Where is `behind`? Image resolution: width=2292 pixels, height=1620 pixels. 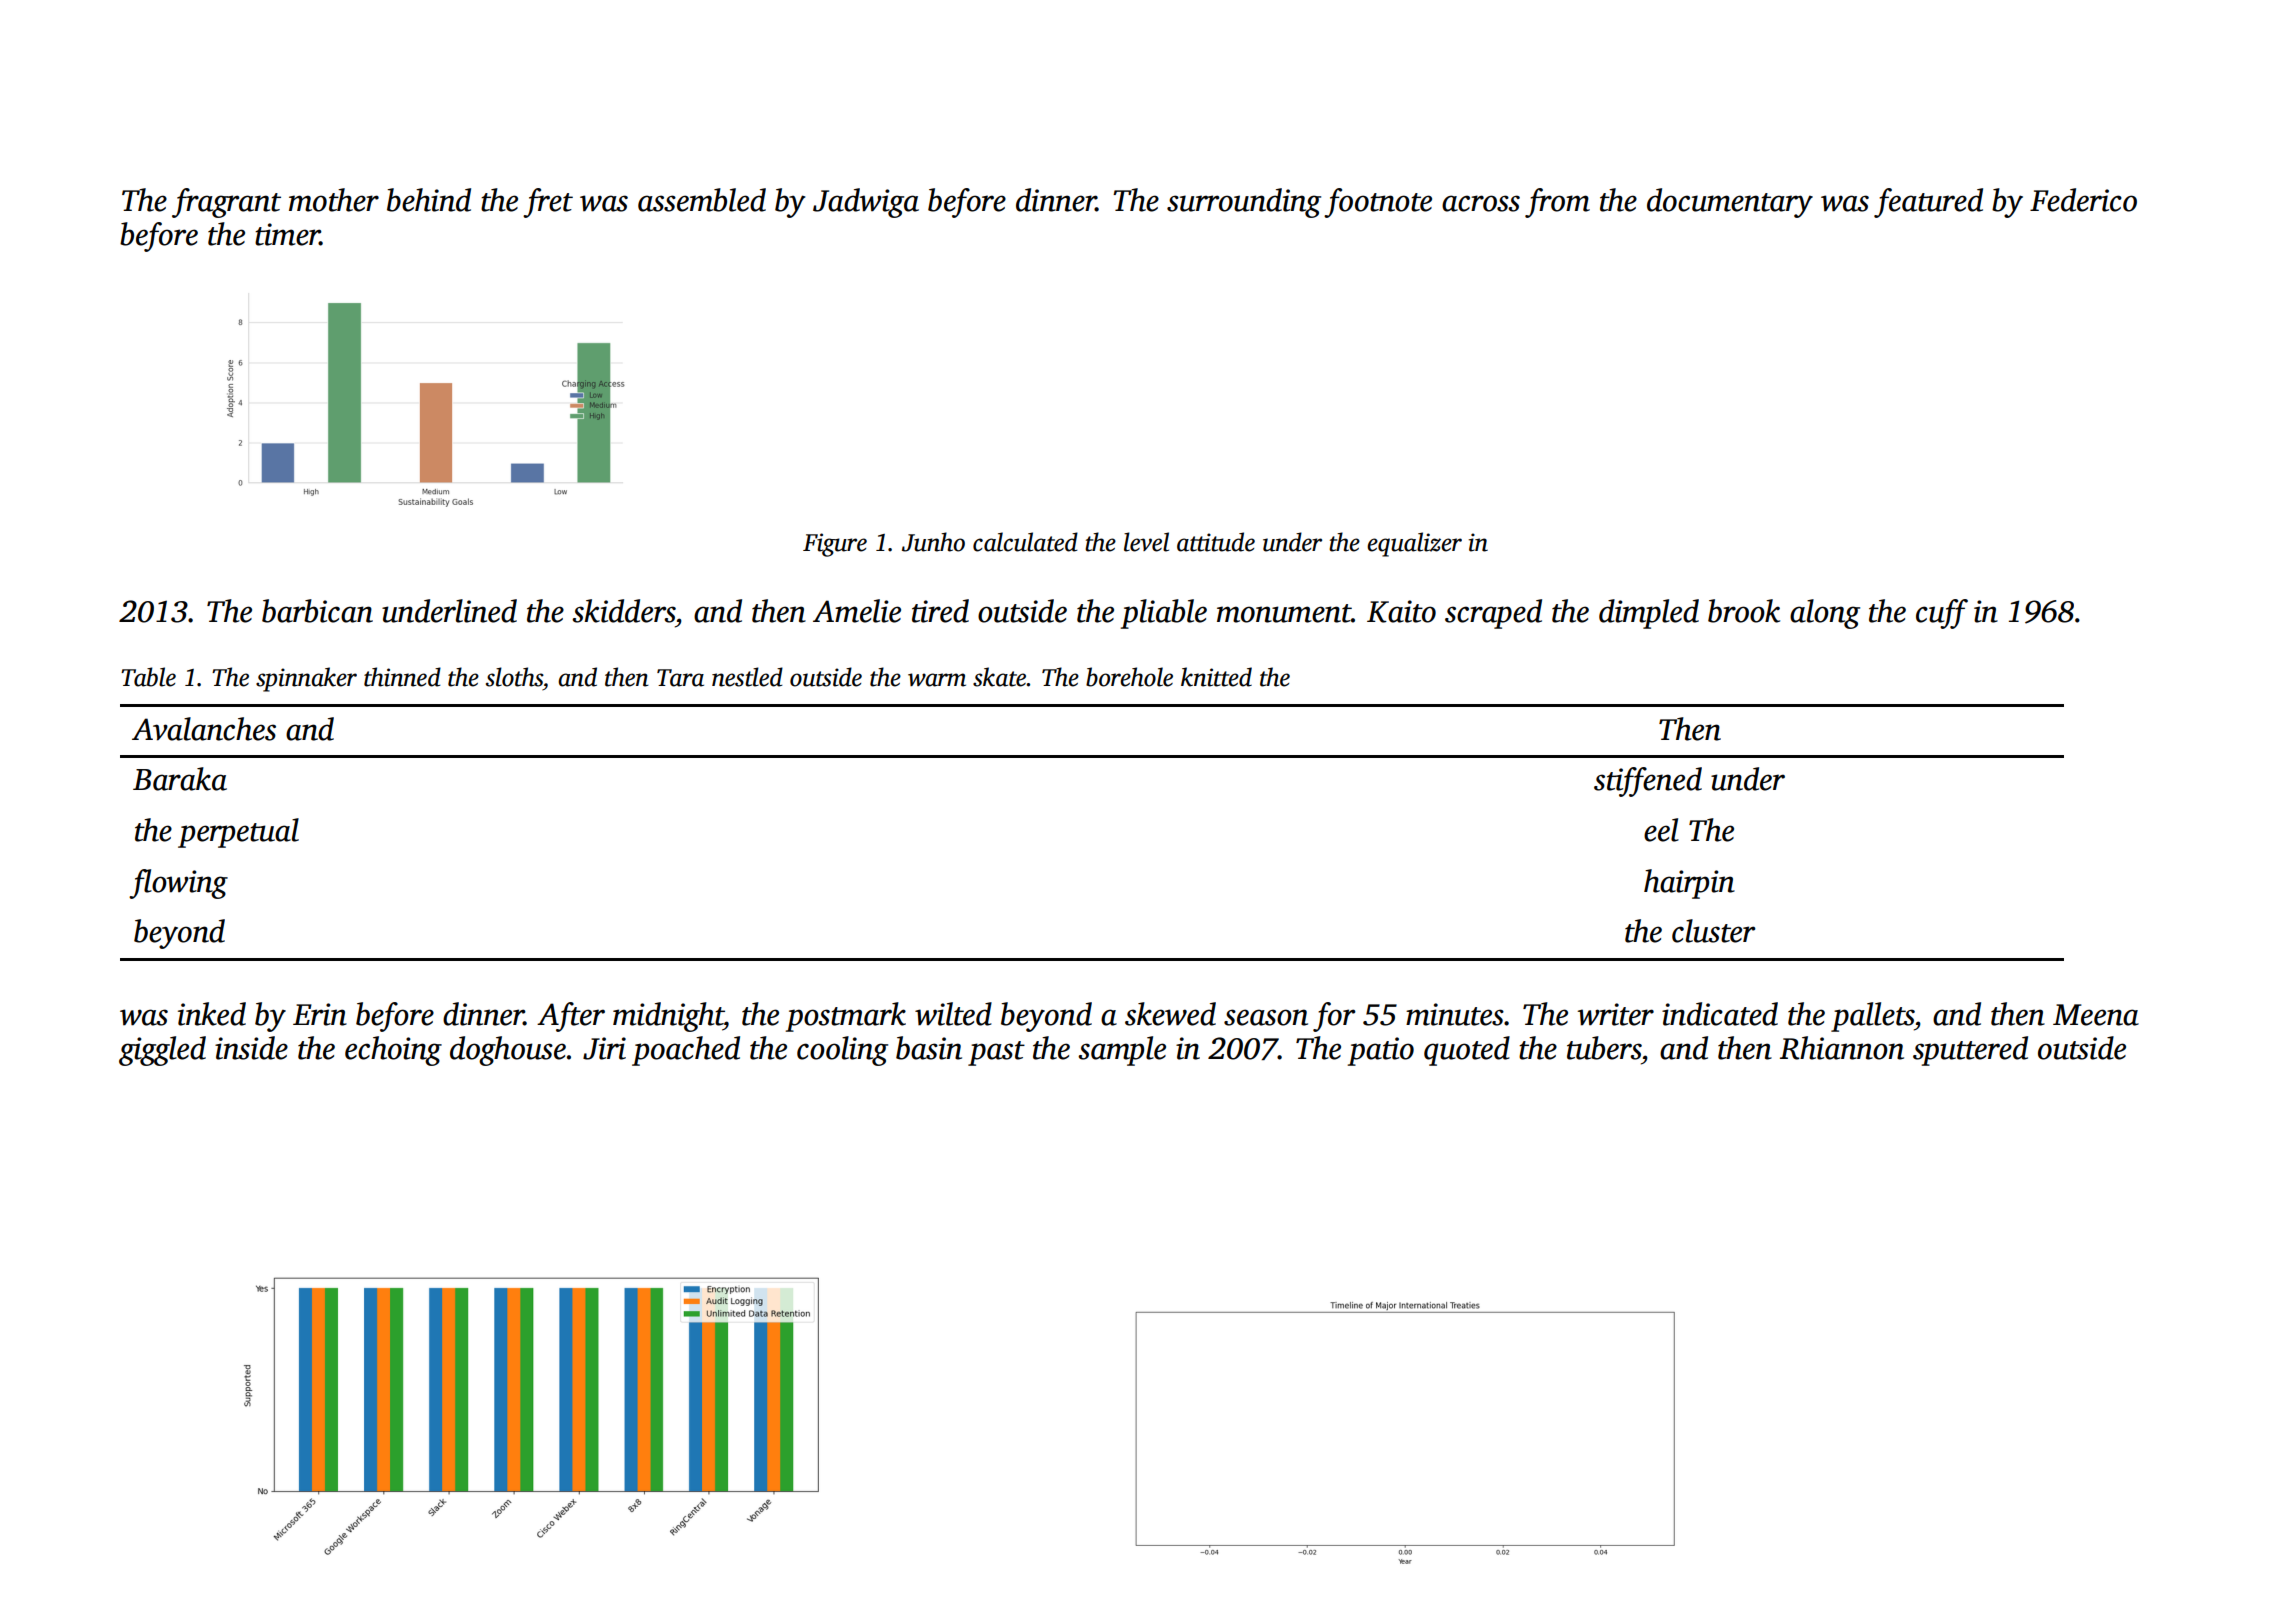
behind is located at coordinates (429, 200).
